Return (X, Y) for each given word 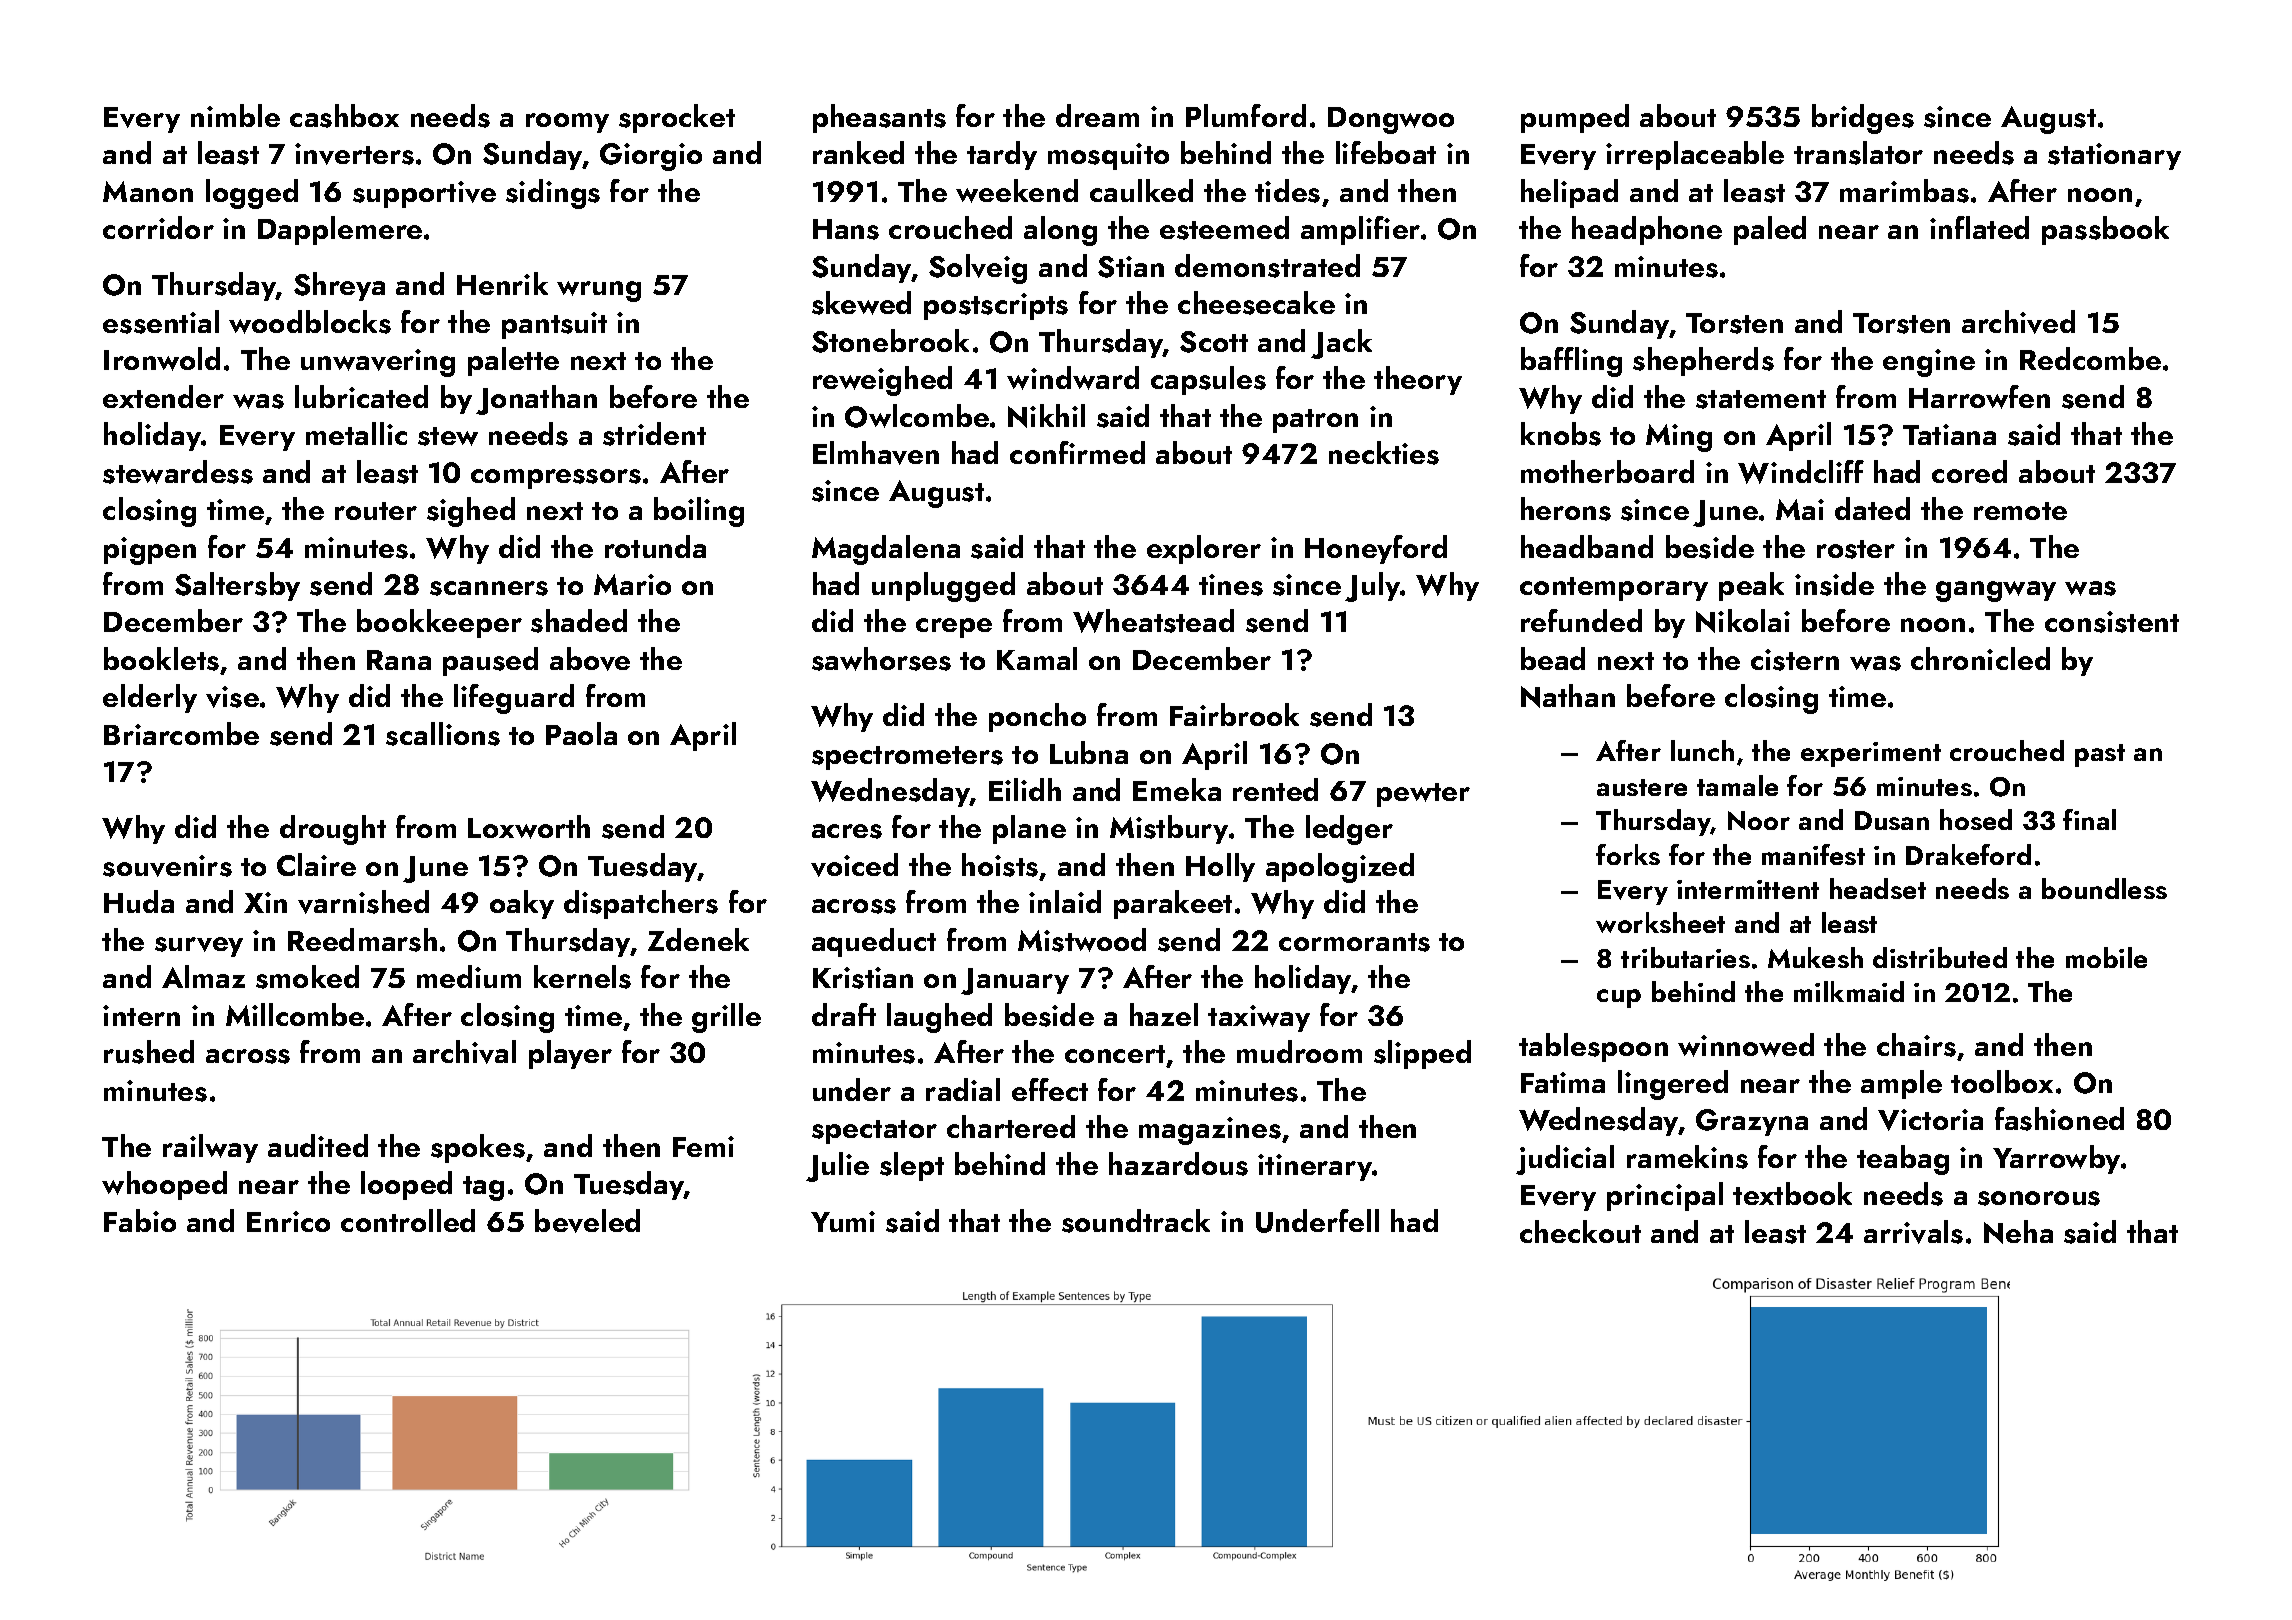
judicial (1565, 1160)
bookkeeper (439, 623)
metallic (356, 433)
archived (2018, 322)
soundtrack (1136, 1221)
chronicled (1980, 658)
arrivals (1913, 1232)
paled (1770, 230)
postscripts (996, 306)
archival (464, 1052)
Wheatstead (1153, 621)
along (1060, 231)
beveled (587, 1221)
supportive (424, 194)
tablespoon (1593, 1047)
